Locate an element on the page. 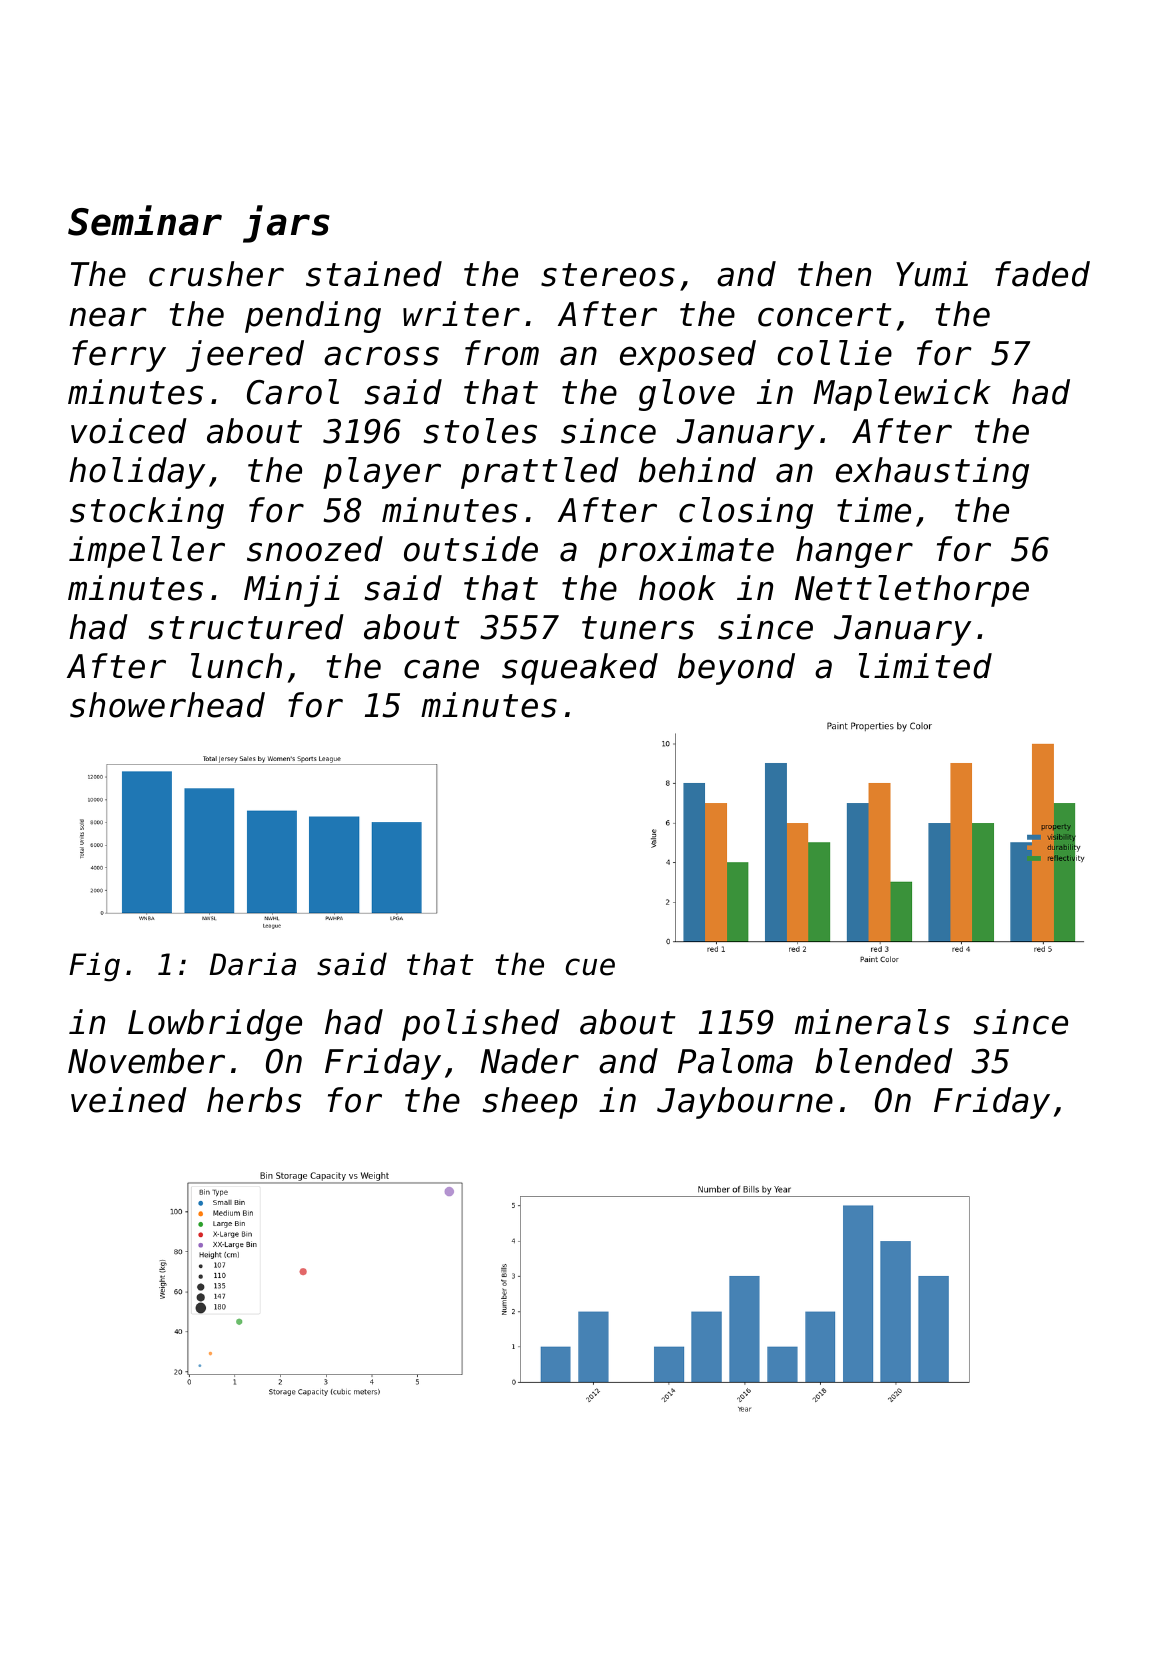 This page has height=1654, width=1165. Jaybourne is located at coordinates (745, 1103).
